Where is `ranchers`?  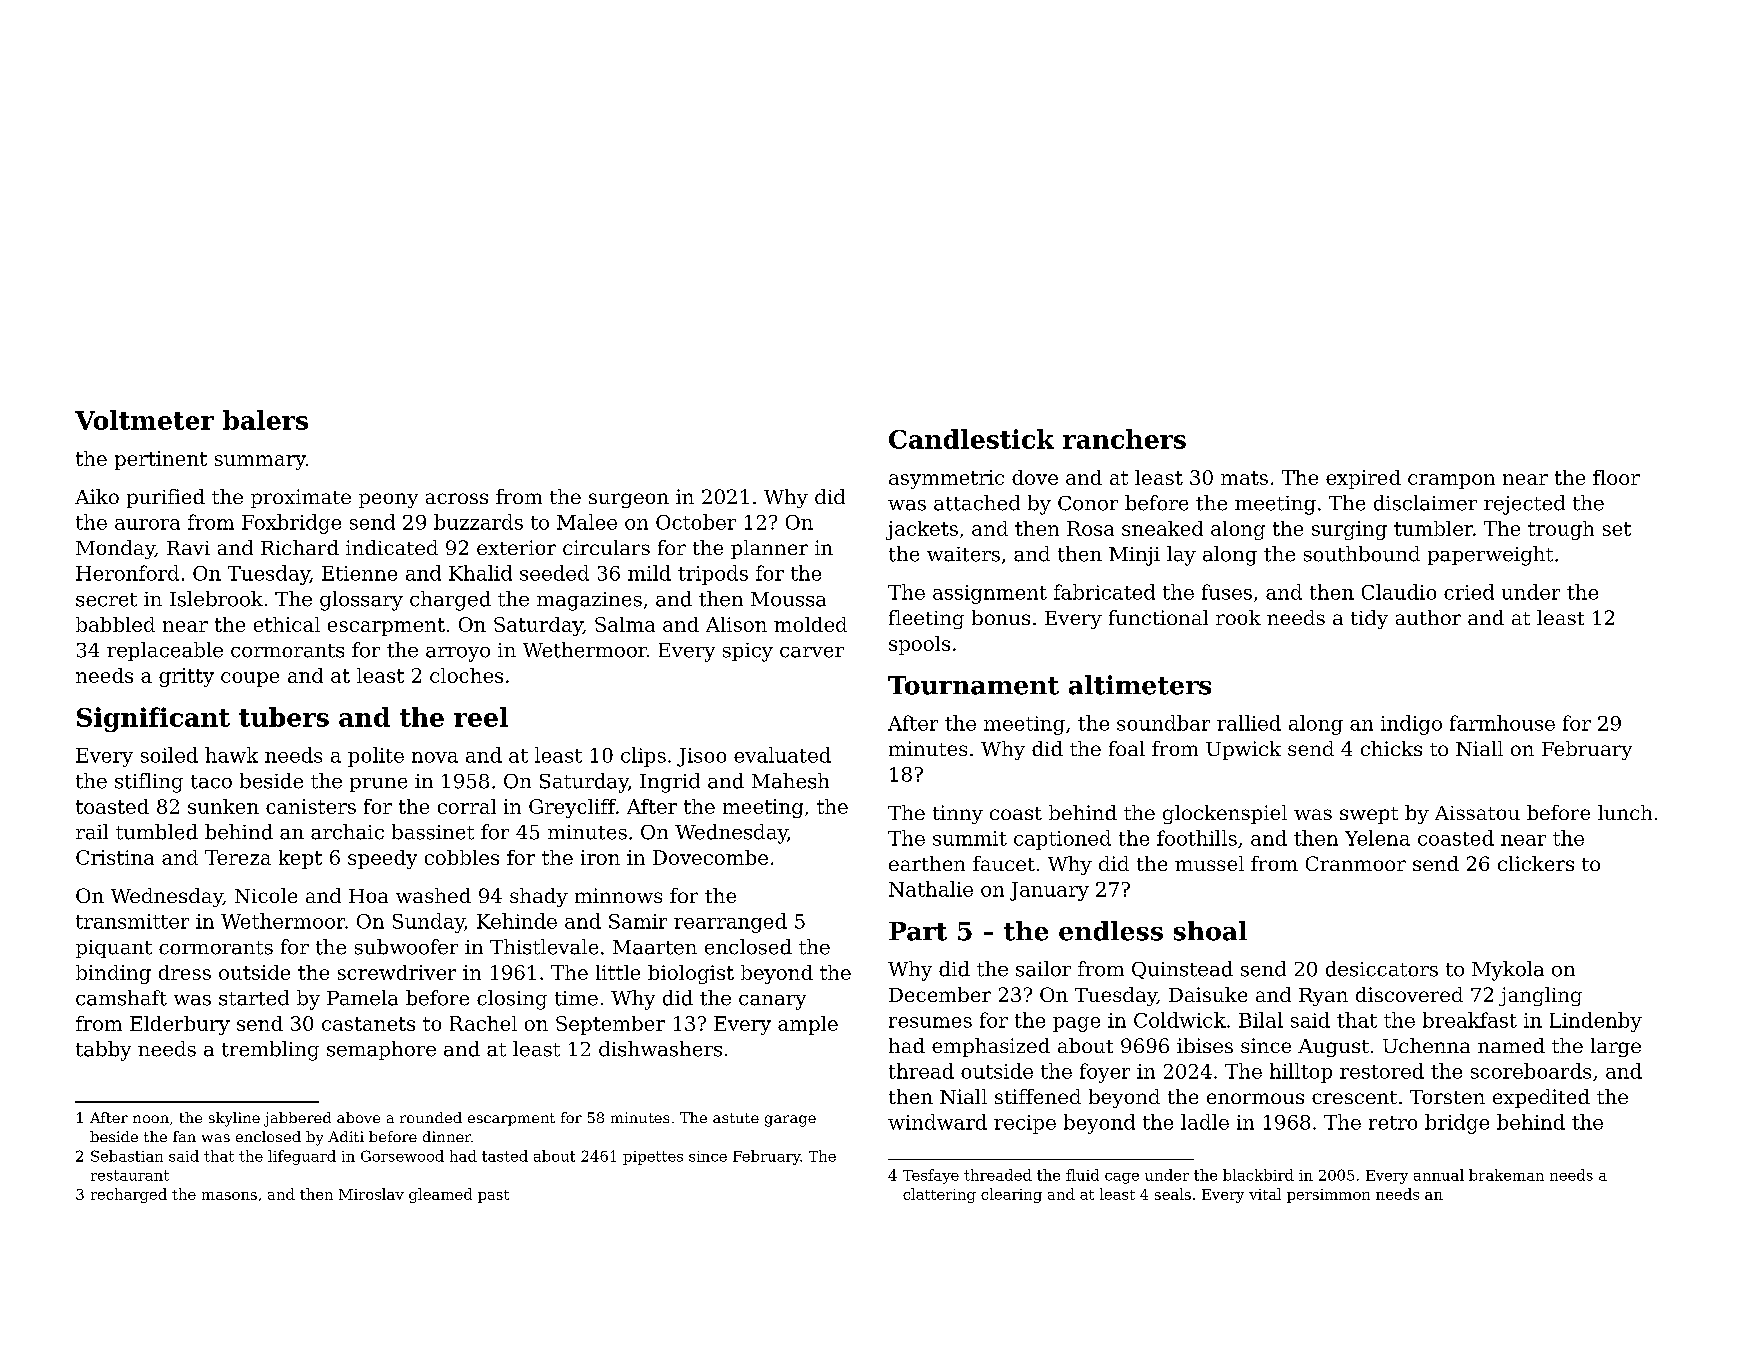
ranchers is located at coordinates (1124, 439).
